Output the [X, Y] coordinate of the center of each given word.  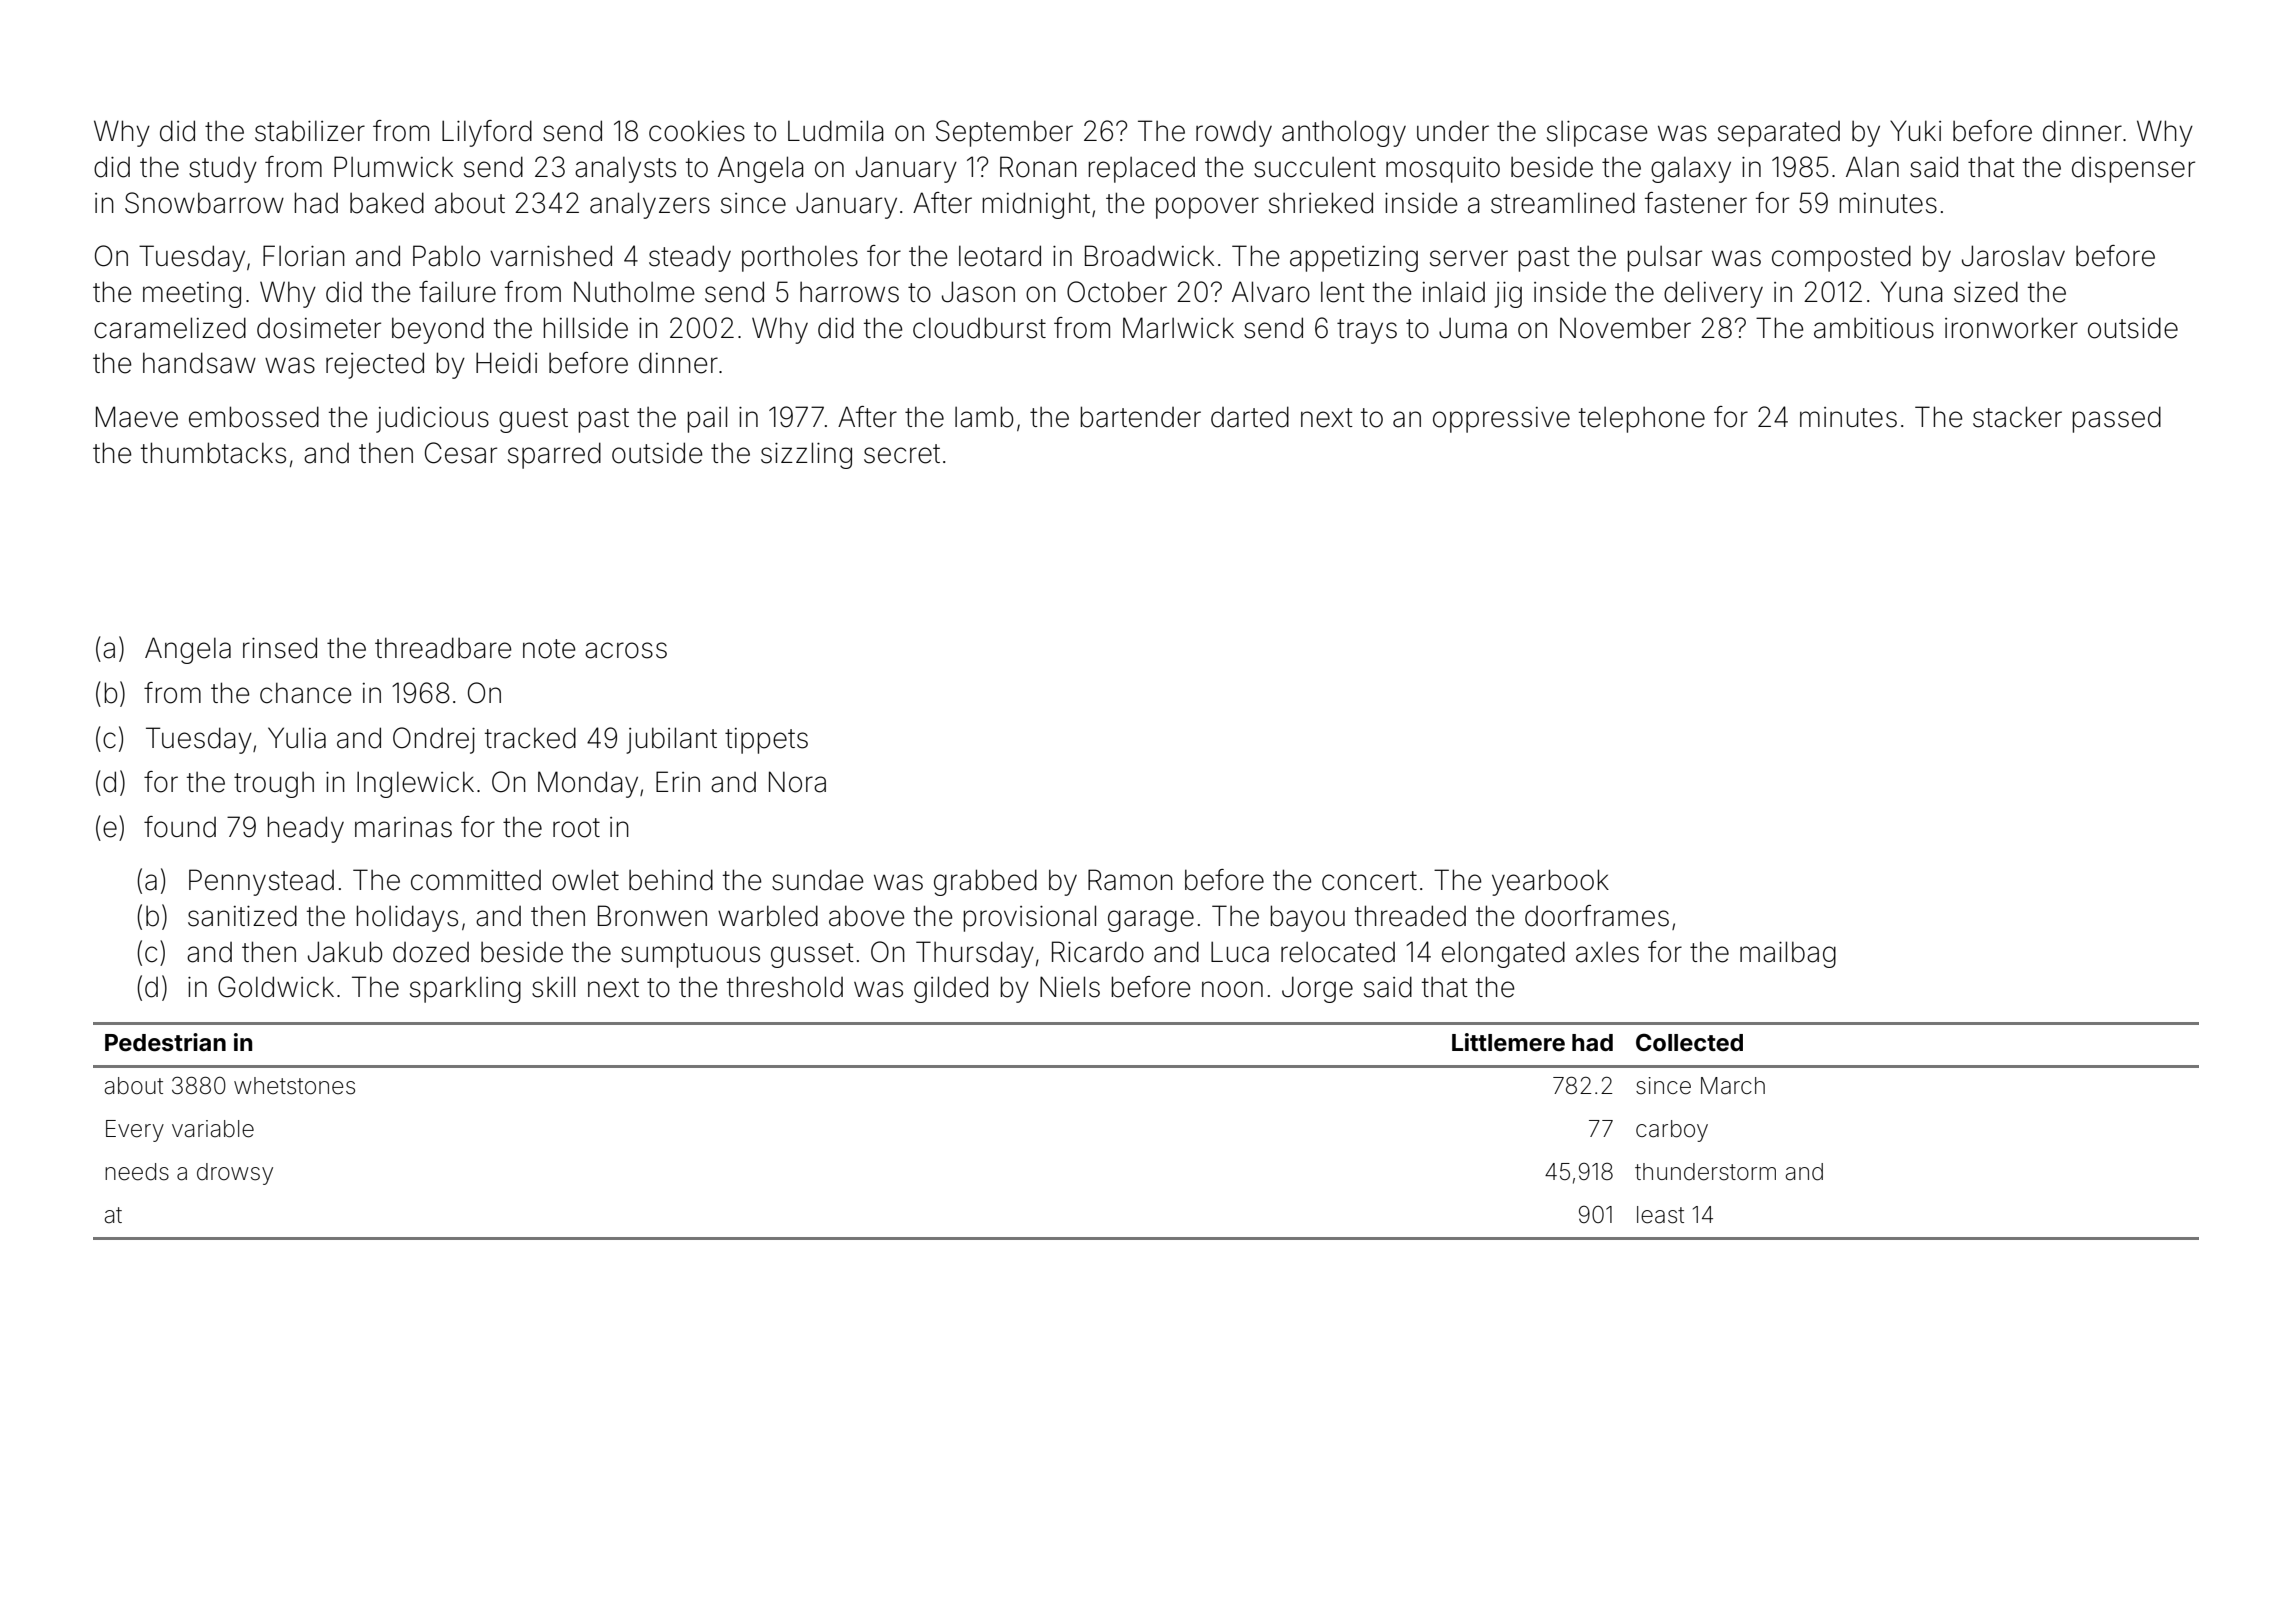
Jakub [345, 952]
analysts [625, 169]
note [549, 649]
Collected [1689, 1042]
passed [2116, 419]
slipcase [1597, 134]
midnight [1036, 205]
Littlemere [1508, 1042]
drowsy [235, 1174]
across [626, 650]
